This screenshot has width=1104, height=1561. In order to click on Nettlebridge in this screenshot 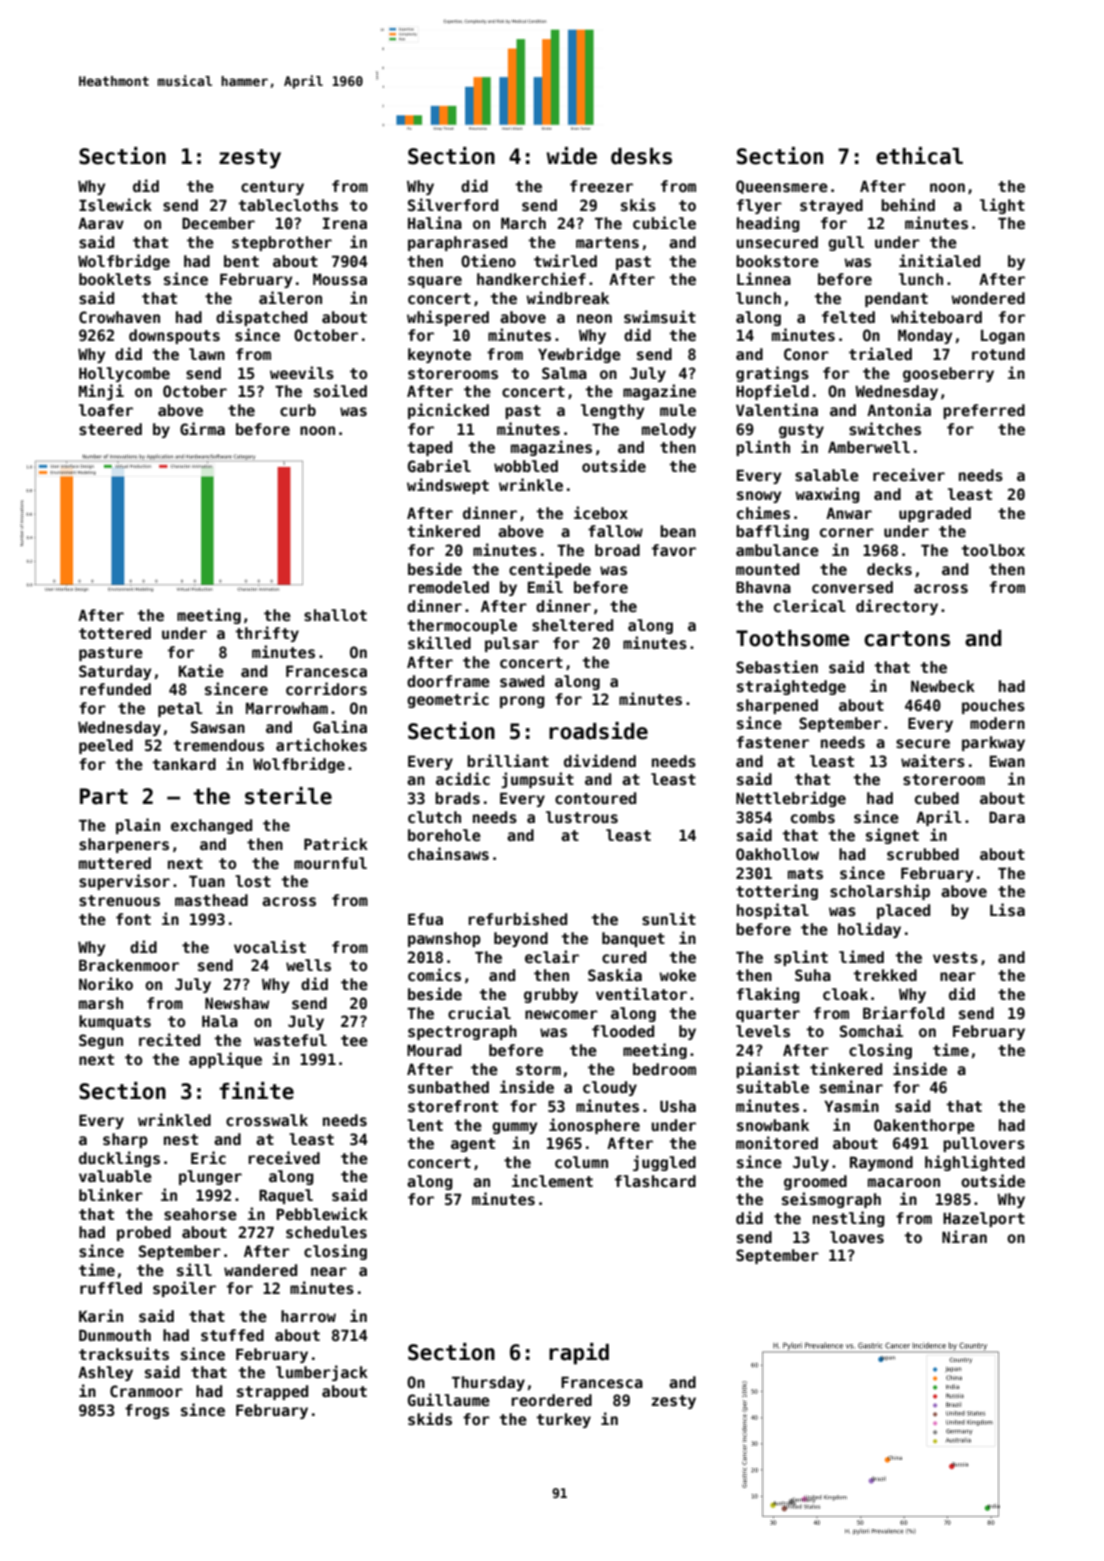, I will do `click(791, 799)`.
